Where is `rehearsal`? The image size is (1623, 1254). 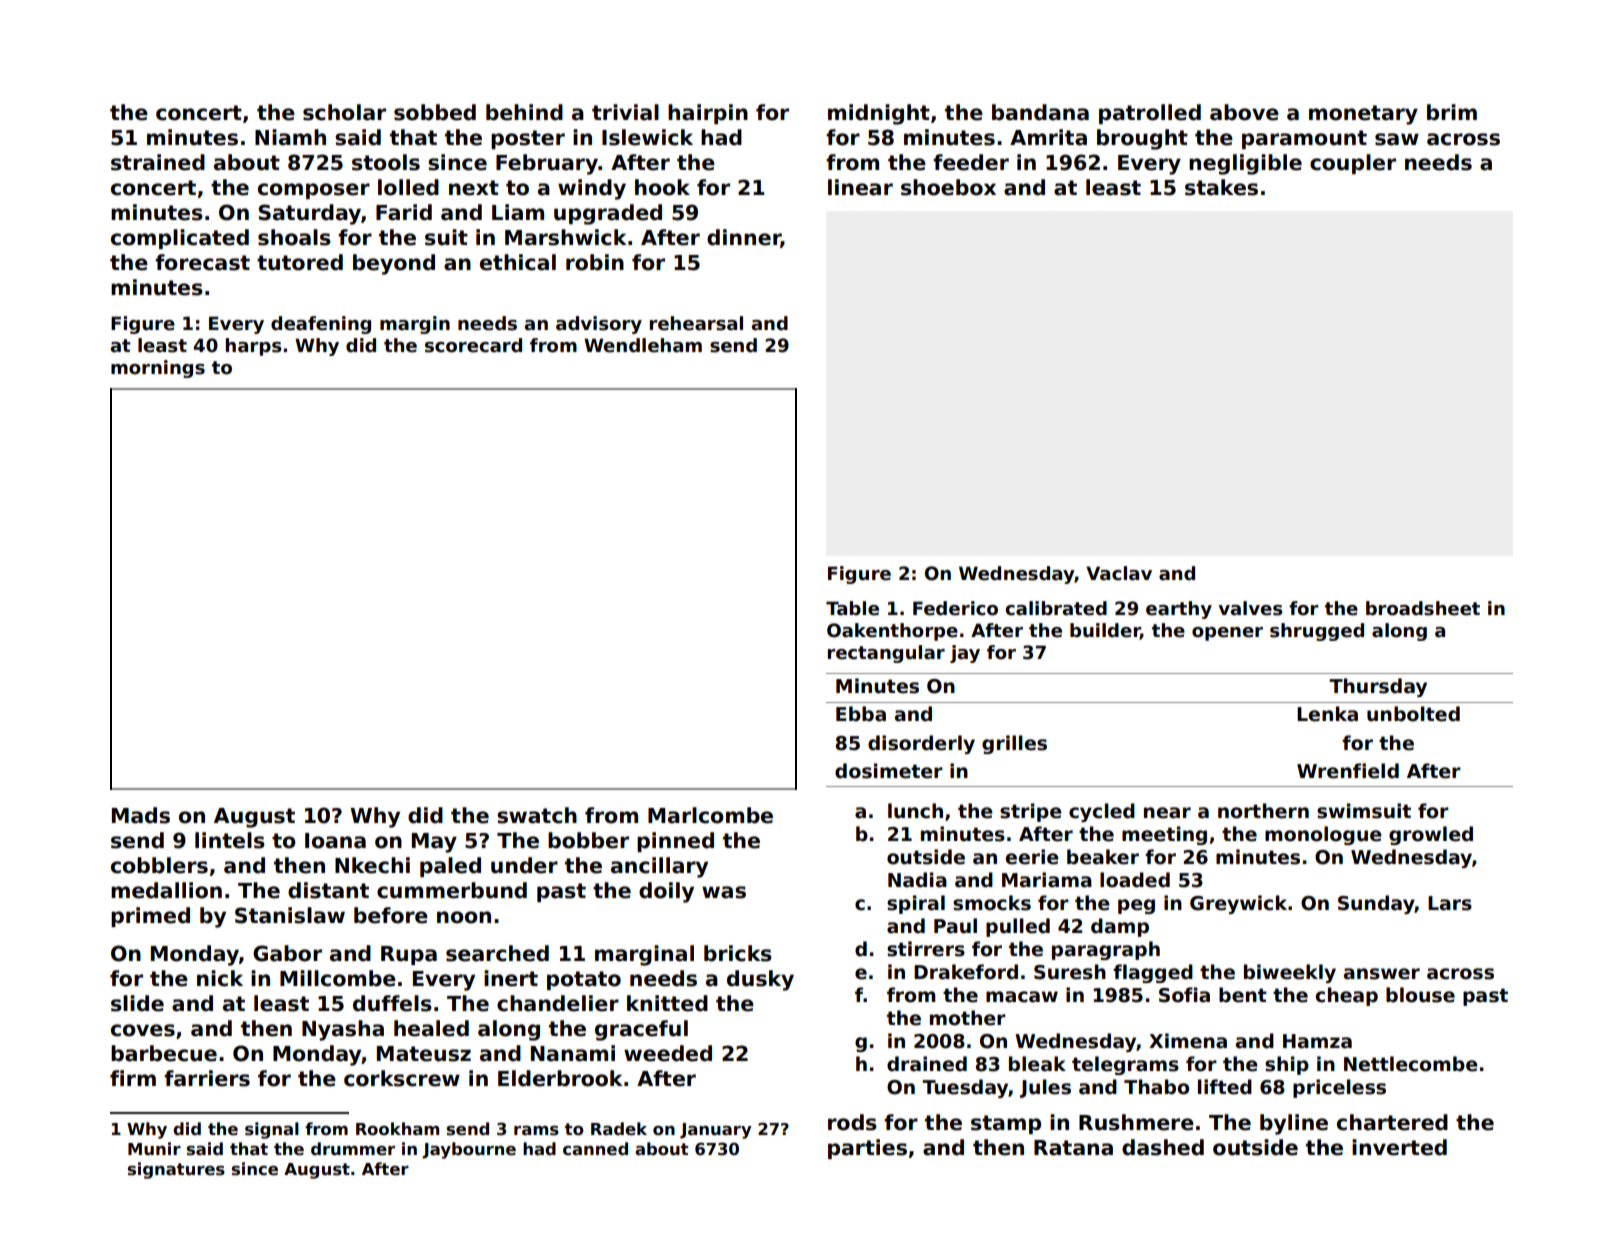
rehearsal is located at coordinates (696, 323).
